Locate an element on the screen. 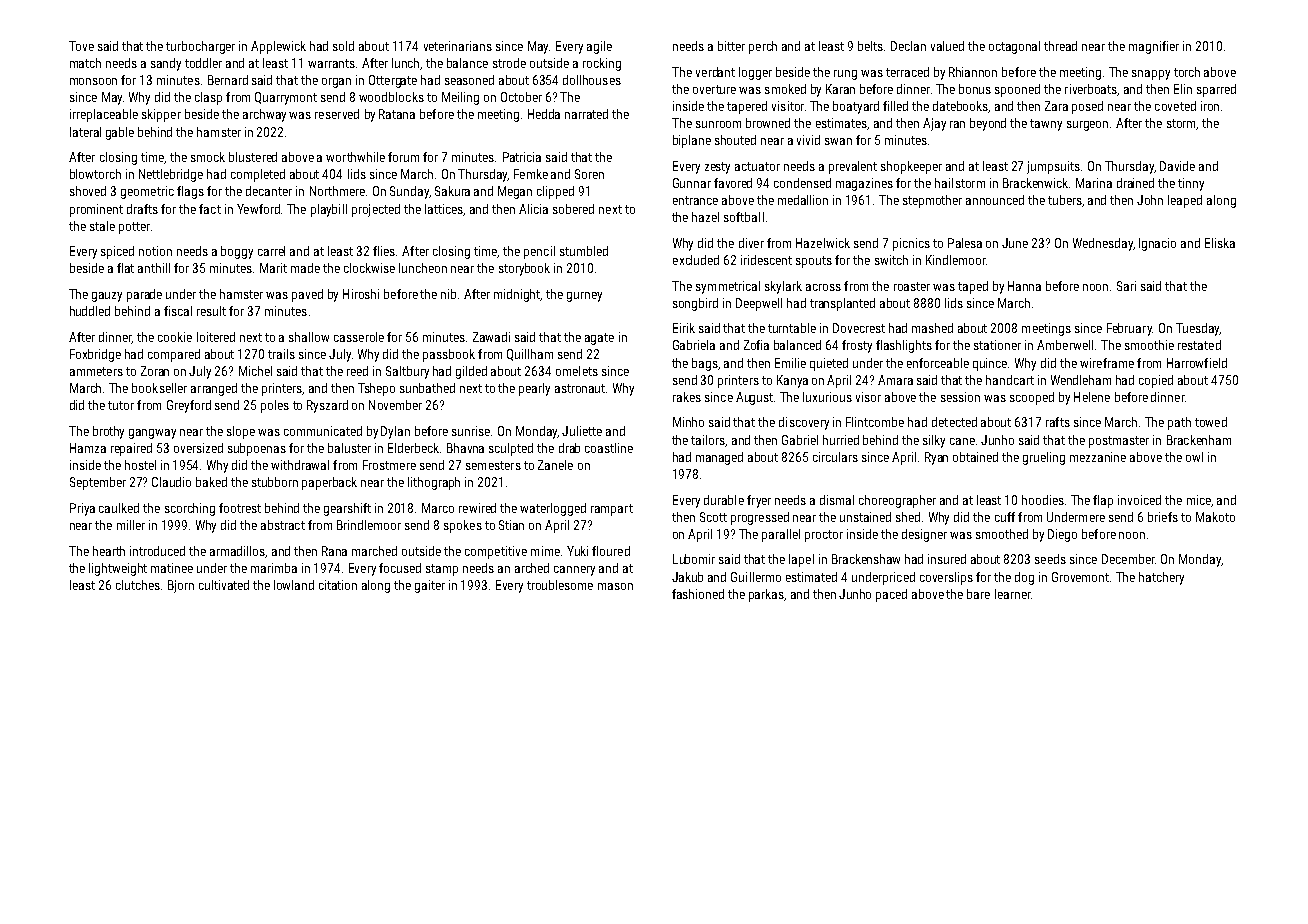  archway is located at coordinates (264, 115).
